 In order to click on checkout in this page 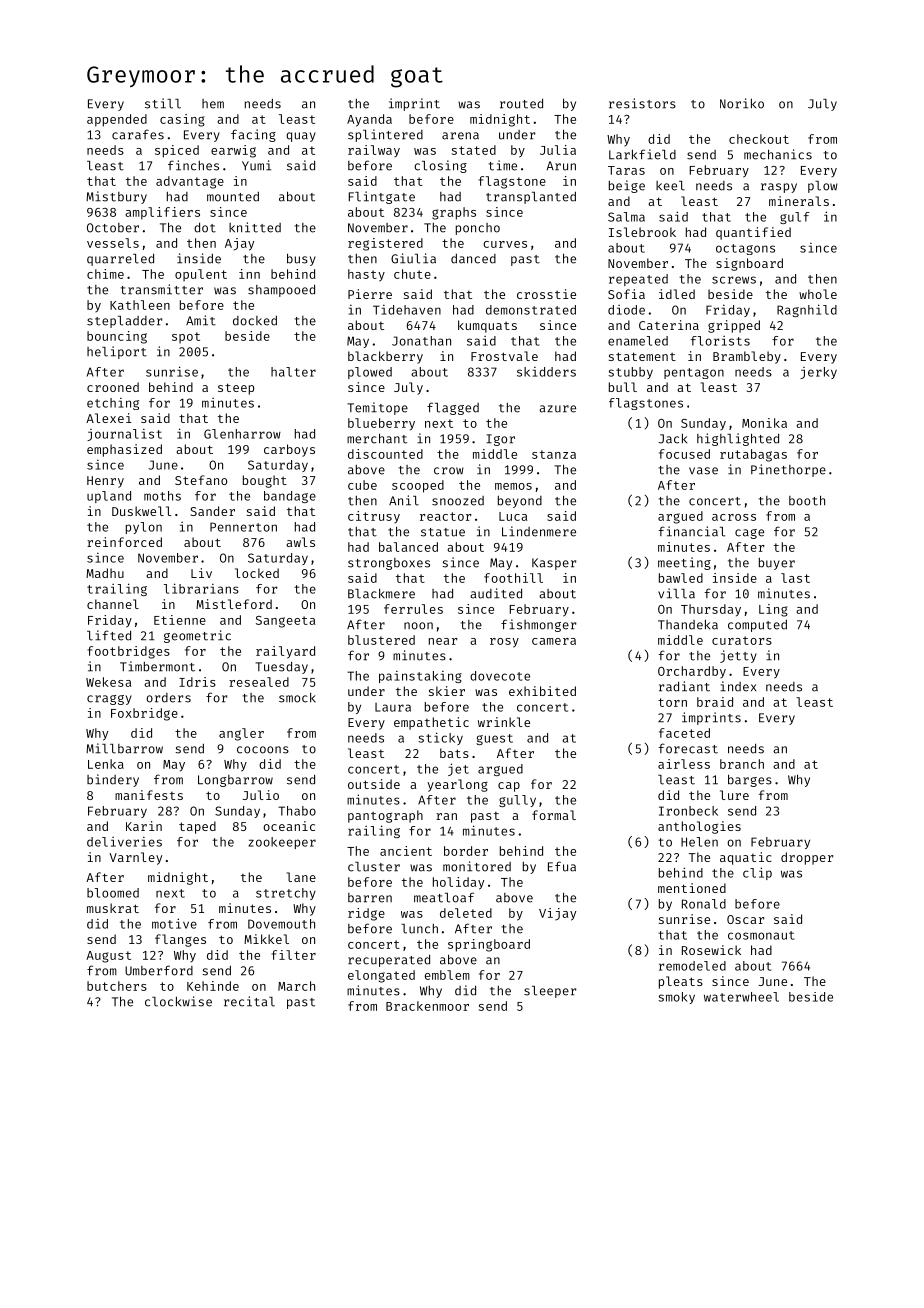, I will do `click(759, 139)`.
